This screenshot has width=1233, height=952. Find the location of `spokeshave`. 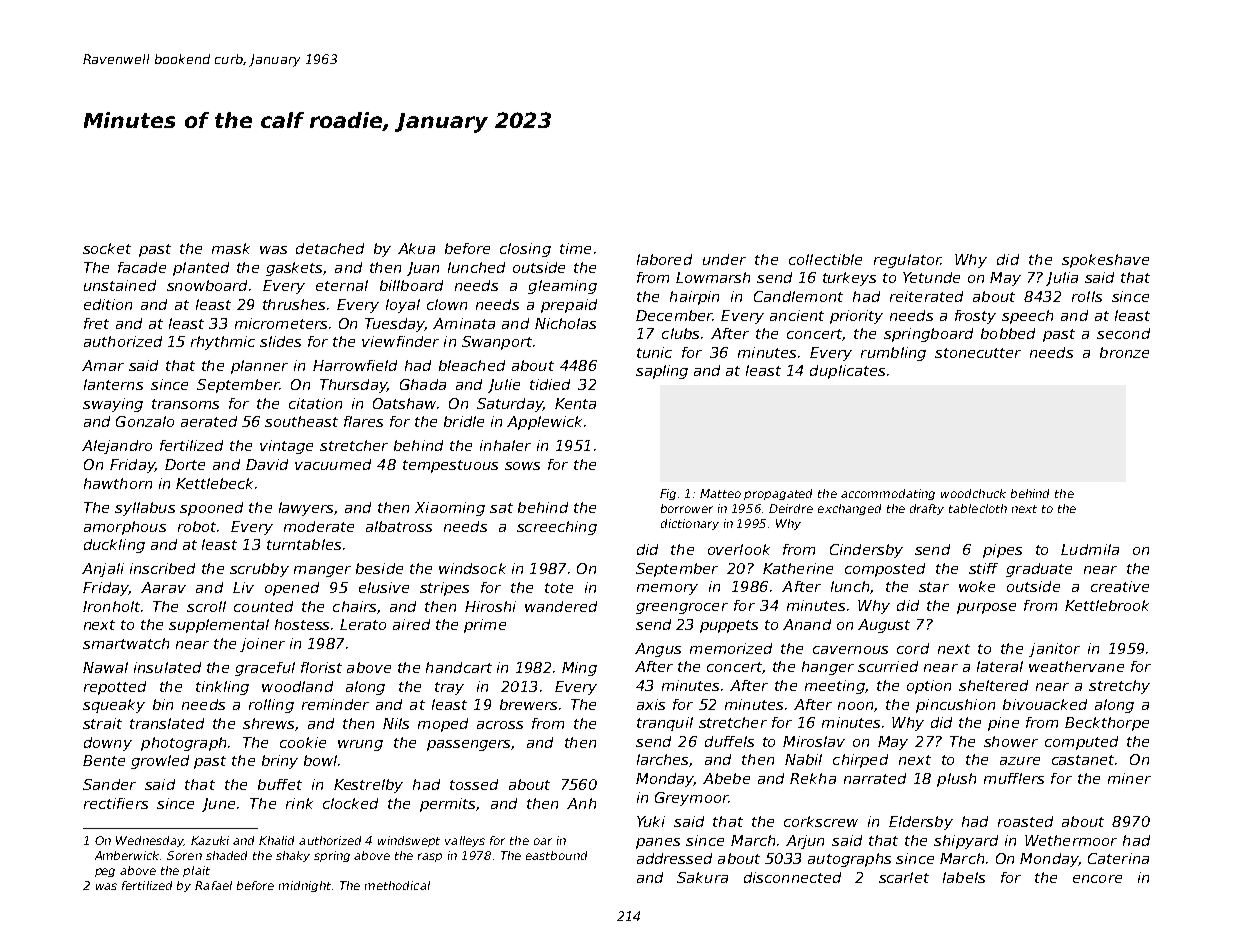

spokeshave is located at coordinates (1105, 261).
